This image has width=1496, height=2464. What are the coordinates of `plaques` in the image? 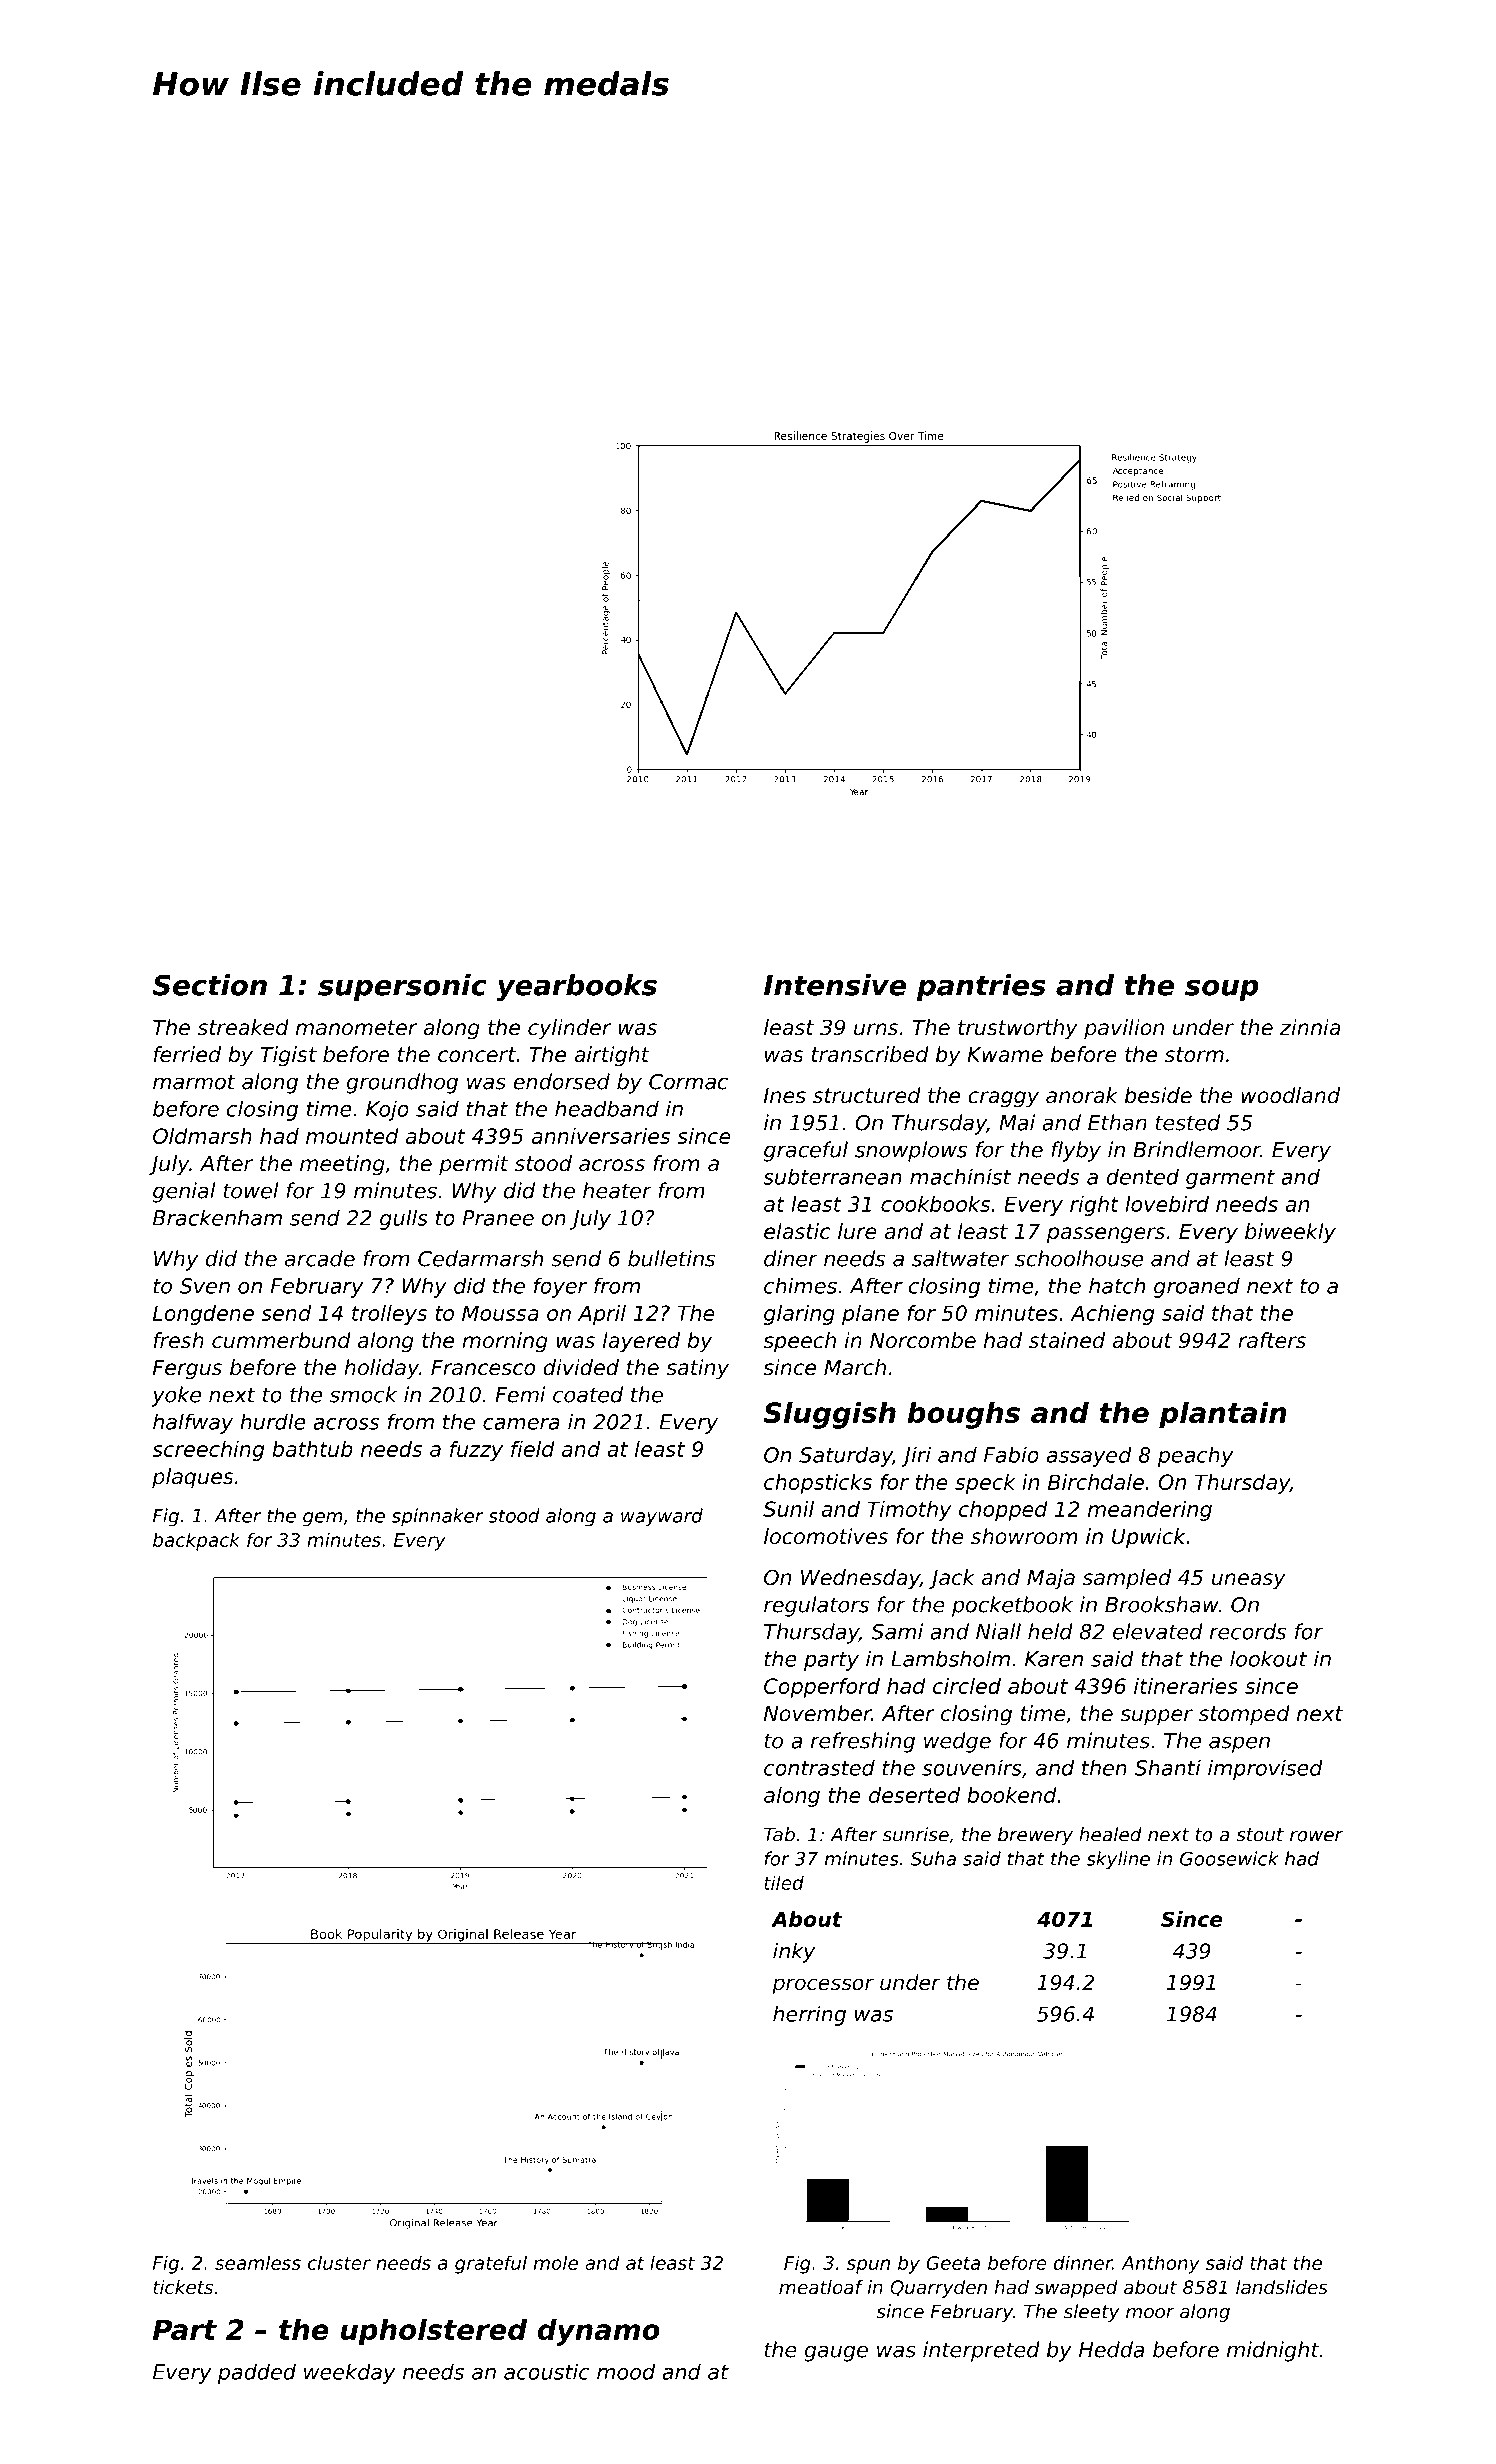 It's located at (193, 1478).
